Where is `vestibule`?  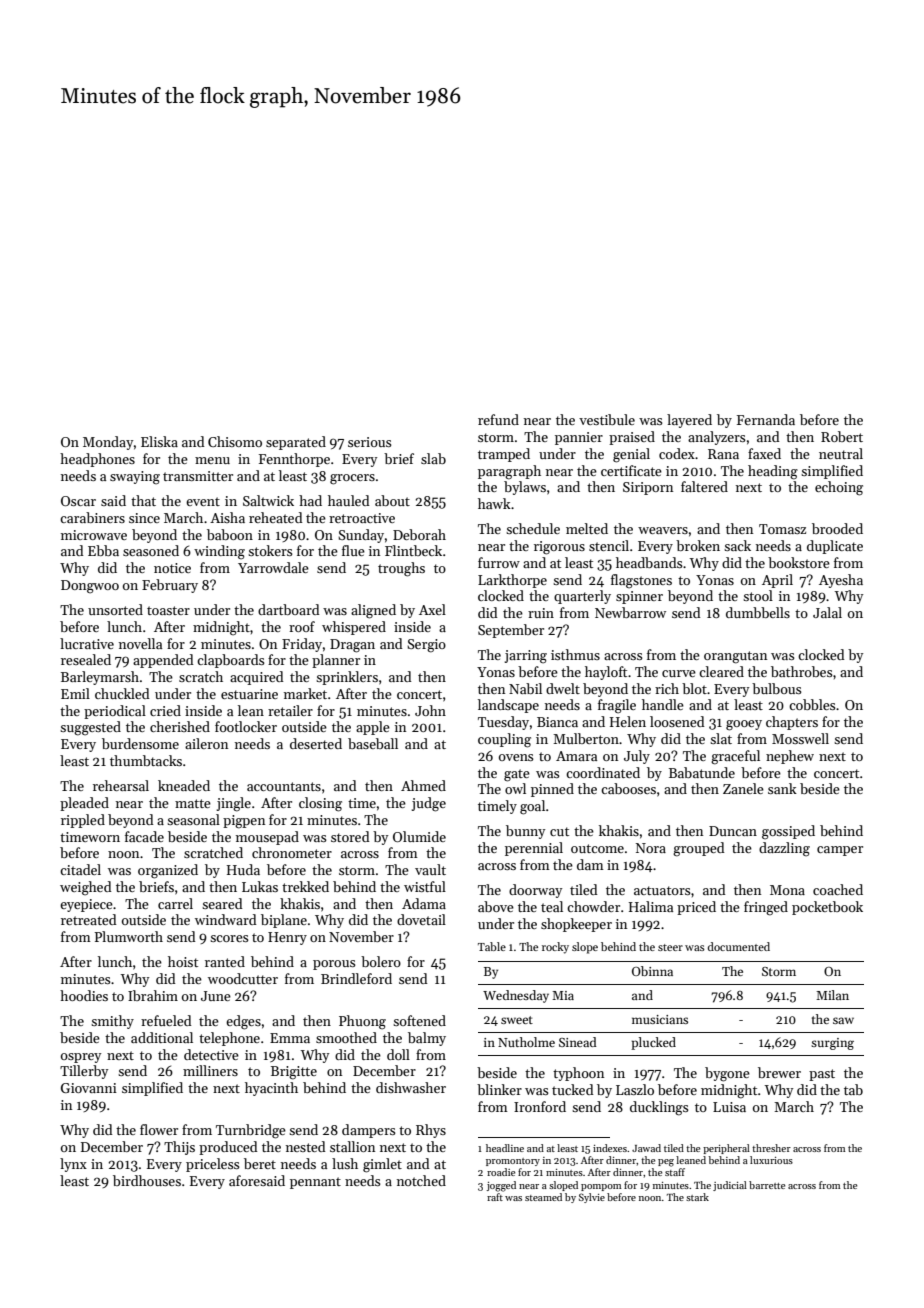 vestibule is located at coordinates (607, 419).
